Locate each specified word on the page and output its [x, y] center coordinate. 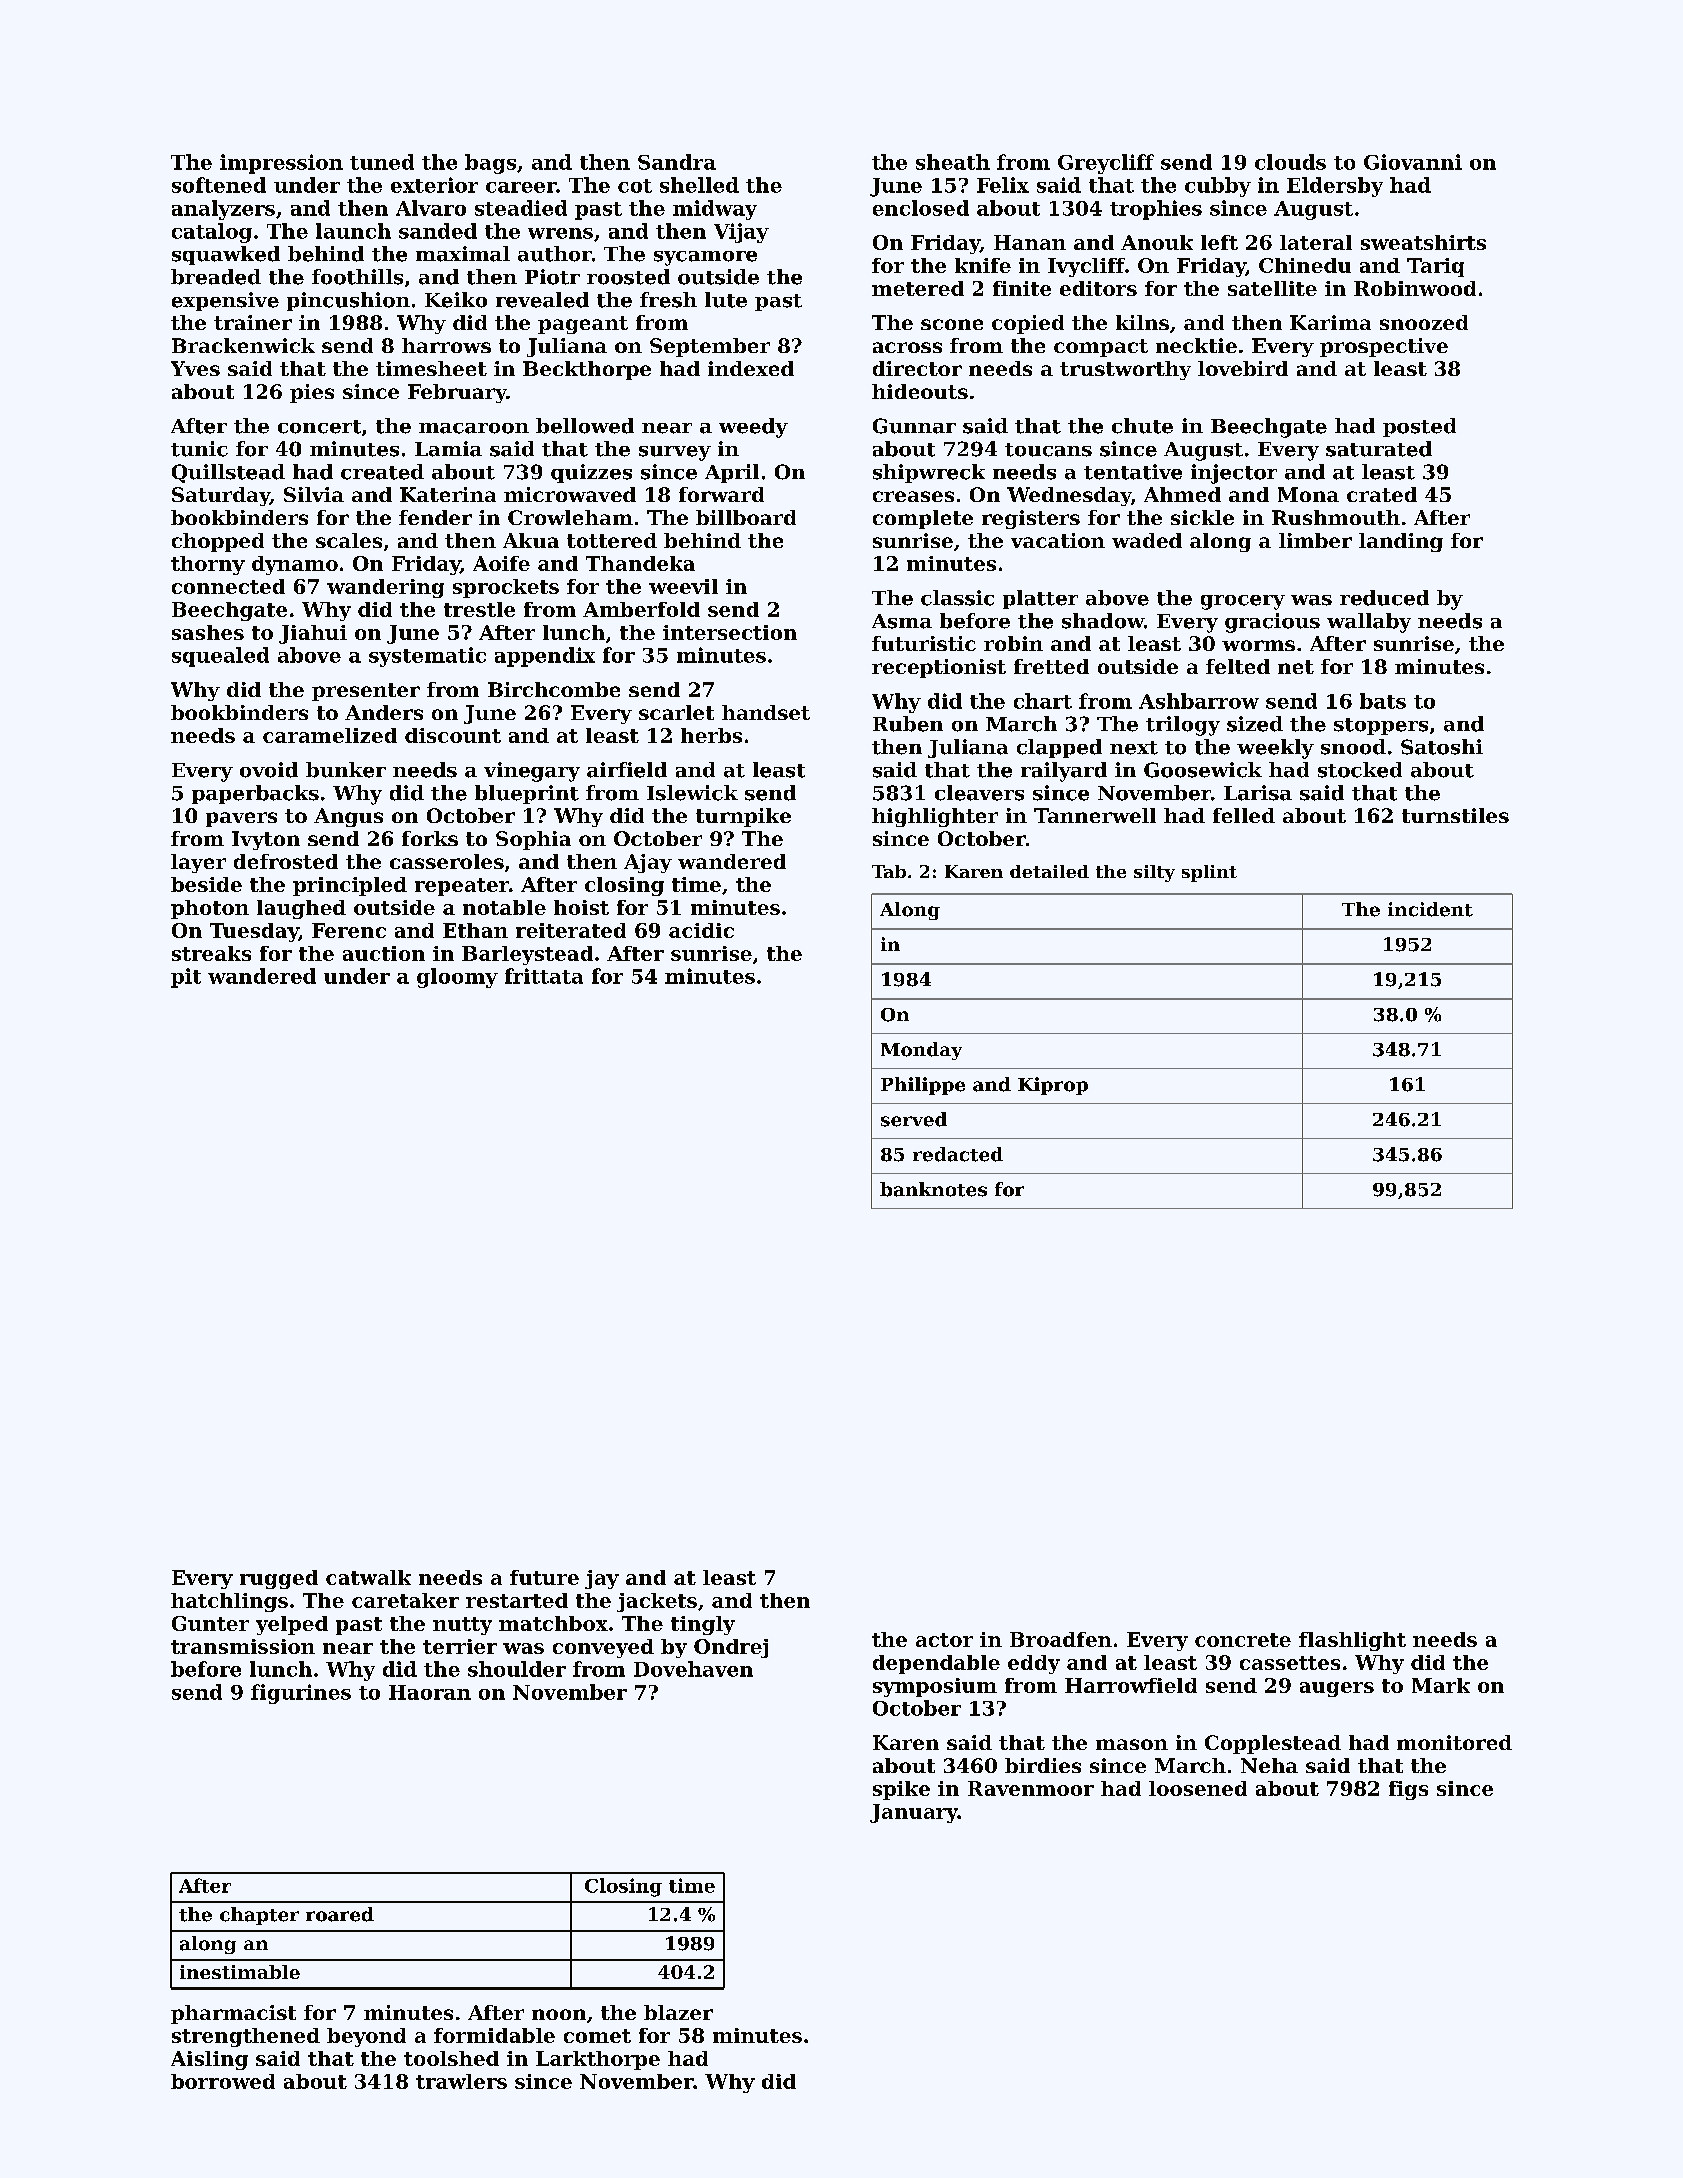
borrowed [223, 2081]
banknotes [933, 1189]
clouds [1290, 162]
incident [1430, 909]
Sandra [677, 162]
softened [219, 185]
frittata [544, 976]
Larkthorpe [598, 2060]
